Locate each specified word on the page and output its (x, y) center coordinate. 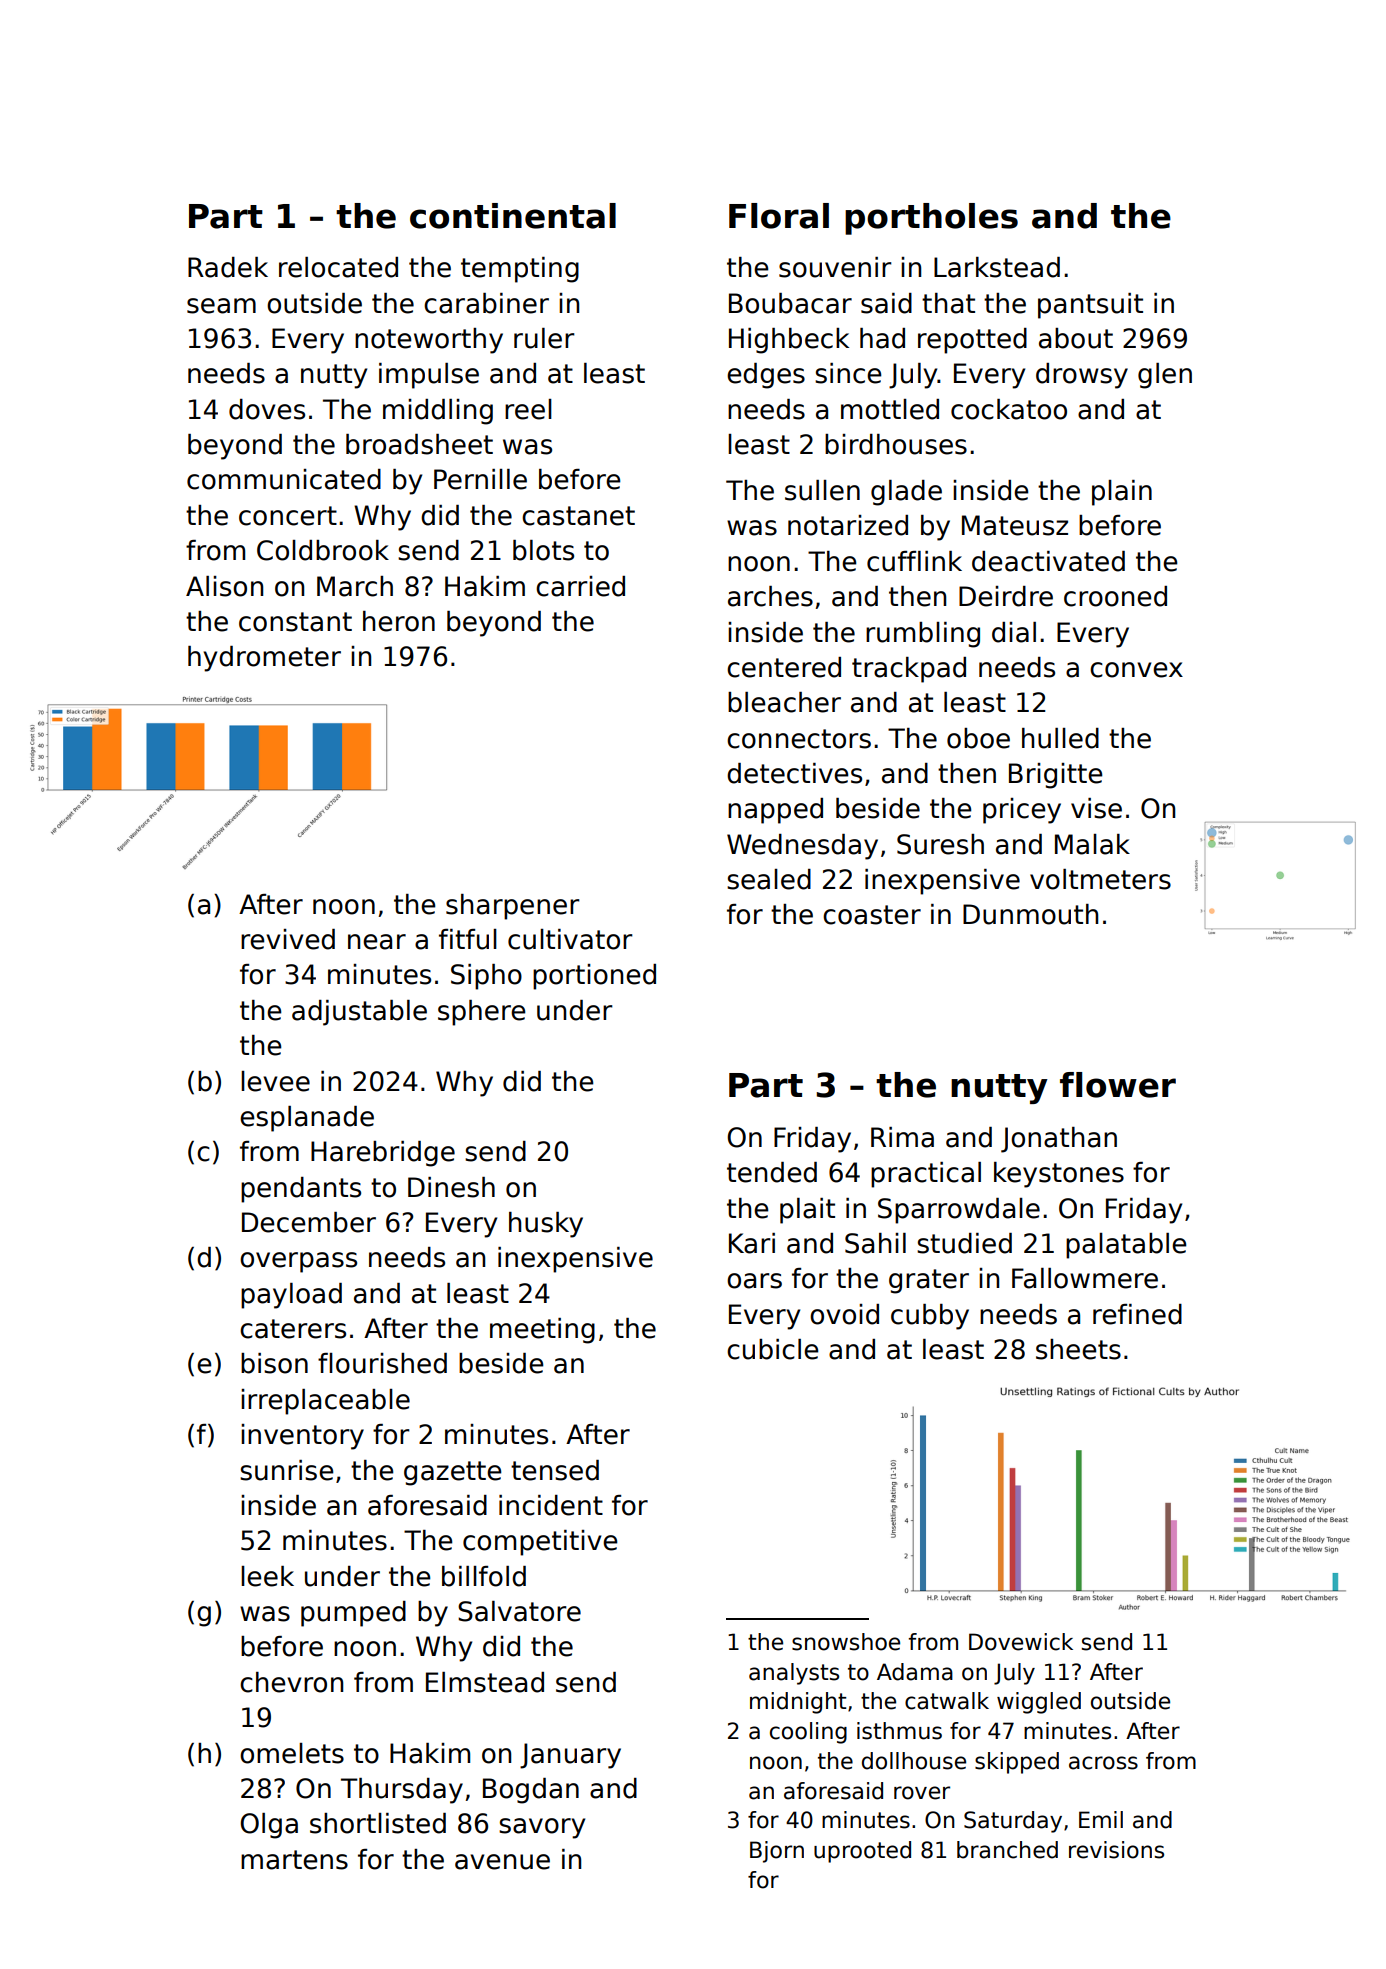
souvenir (835, 267)
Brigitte (1055, 776)
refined (1137, 1314)
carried (580, 586)
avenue (502, 1862)
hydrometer (264, 659)
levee (275, 1081)
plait (807, 1211)
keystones (1059, 1175)
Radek (228, 267)
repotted (972, 341)
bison (274, 1363)
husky (546, 1225)
